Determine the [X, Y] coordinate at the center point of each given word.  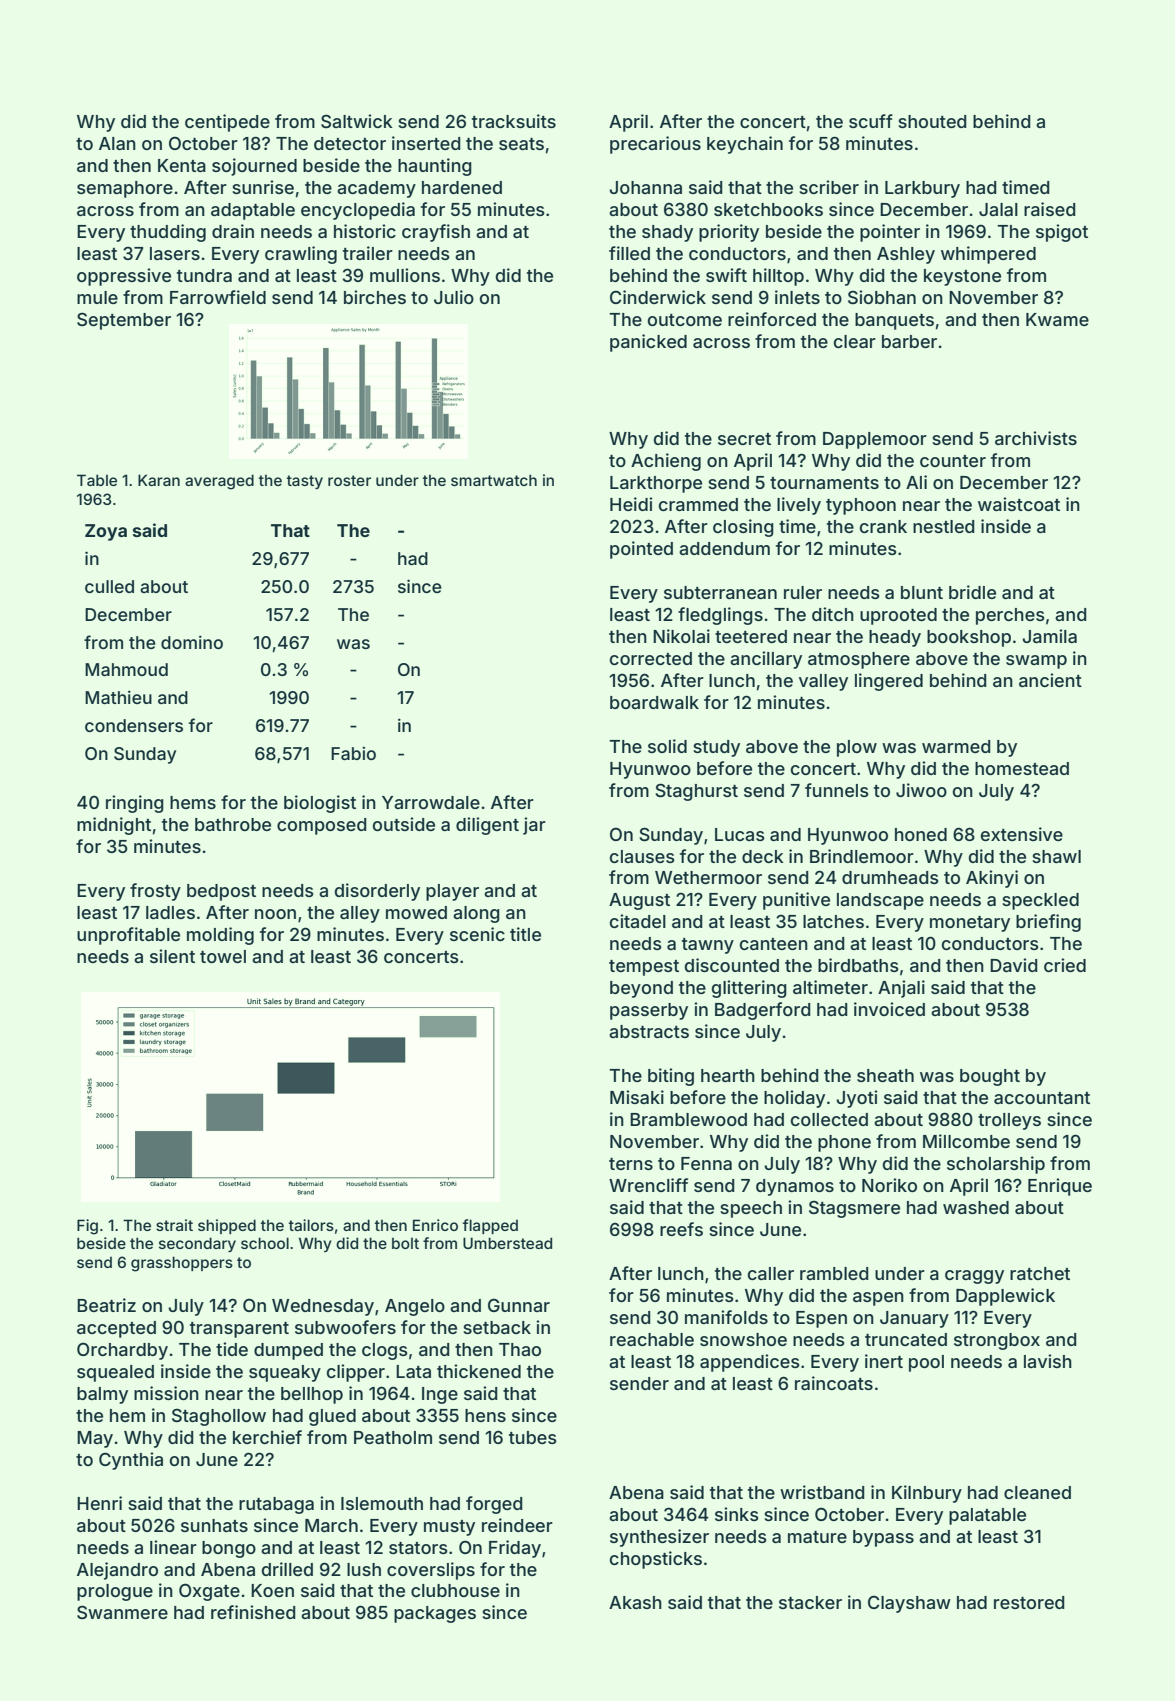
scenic [477, 934]
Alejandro [117, 1571]
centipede [227, 123]
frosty [155, 892]
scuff [871, 121]
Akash [635, 1602]
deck [763, 856]
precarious [655, 145]
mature [817, 1537]
